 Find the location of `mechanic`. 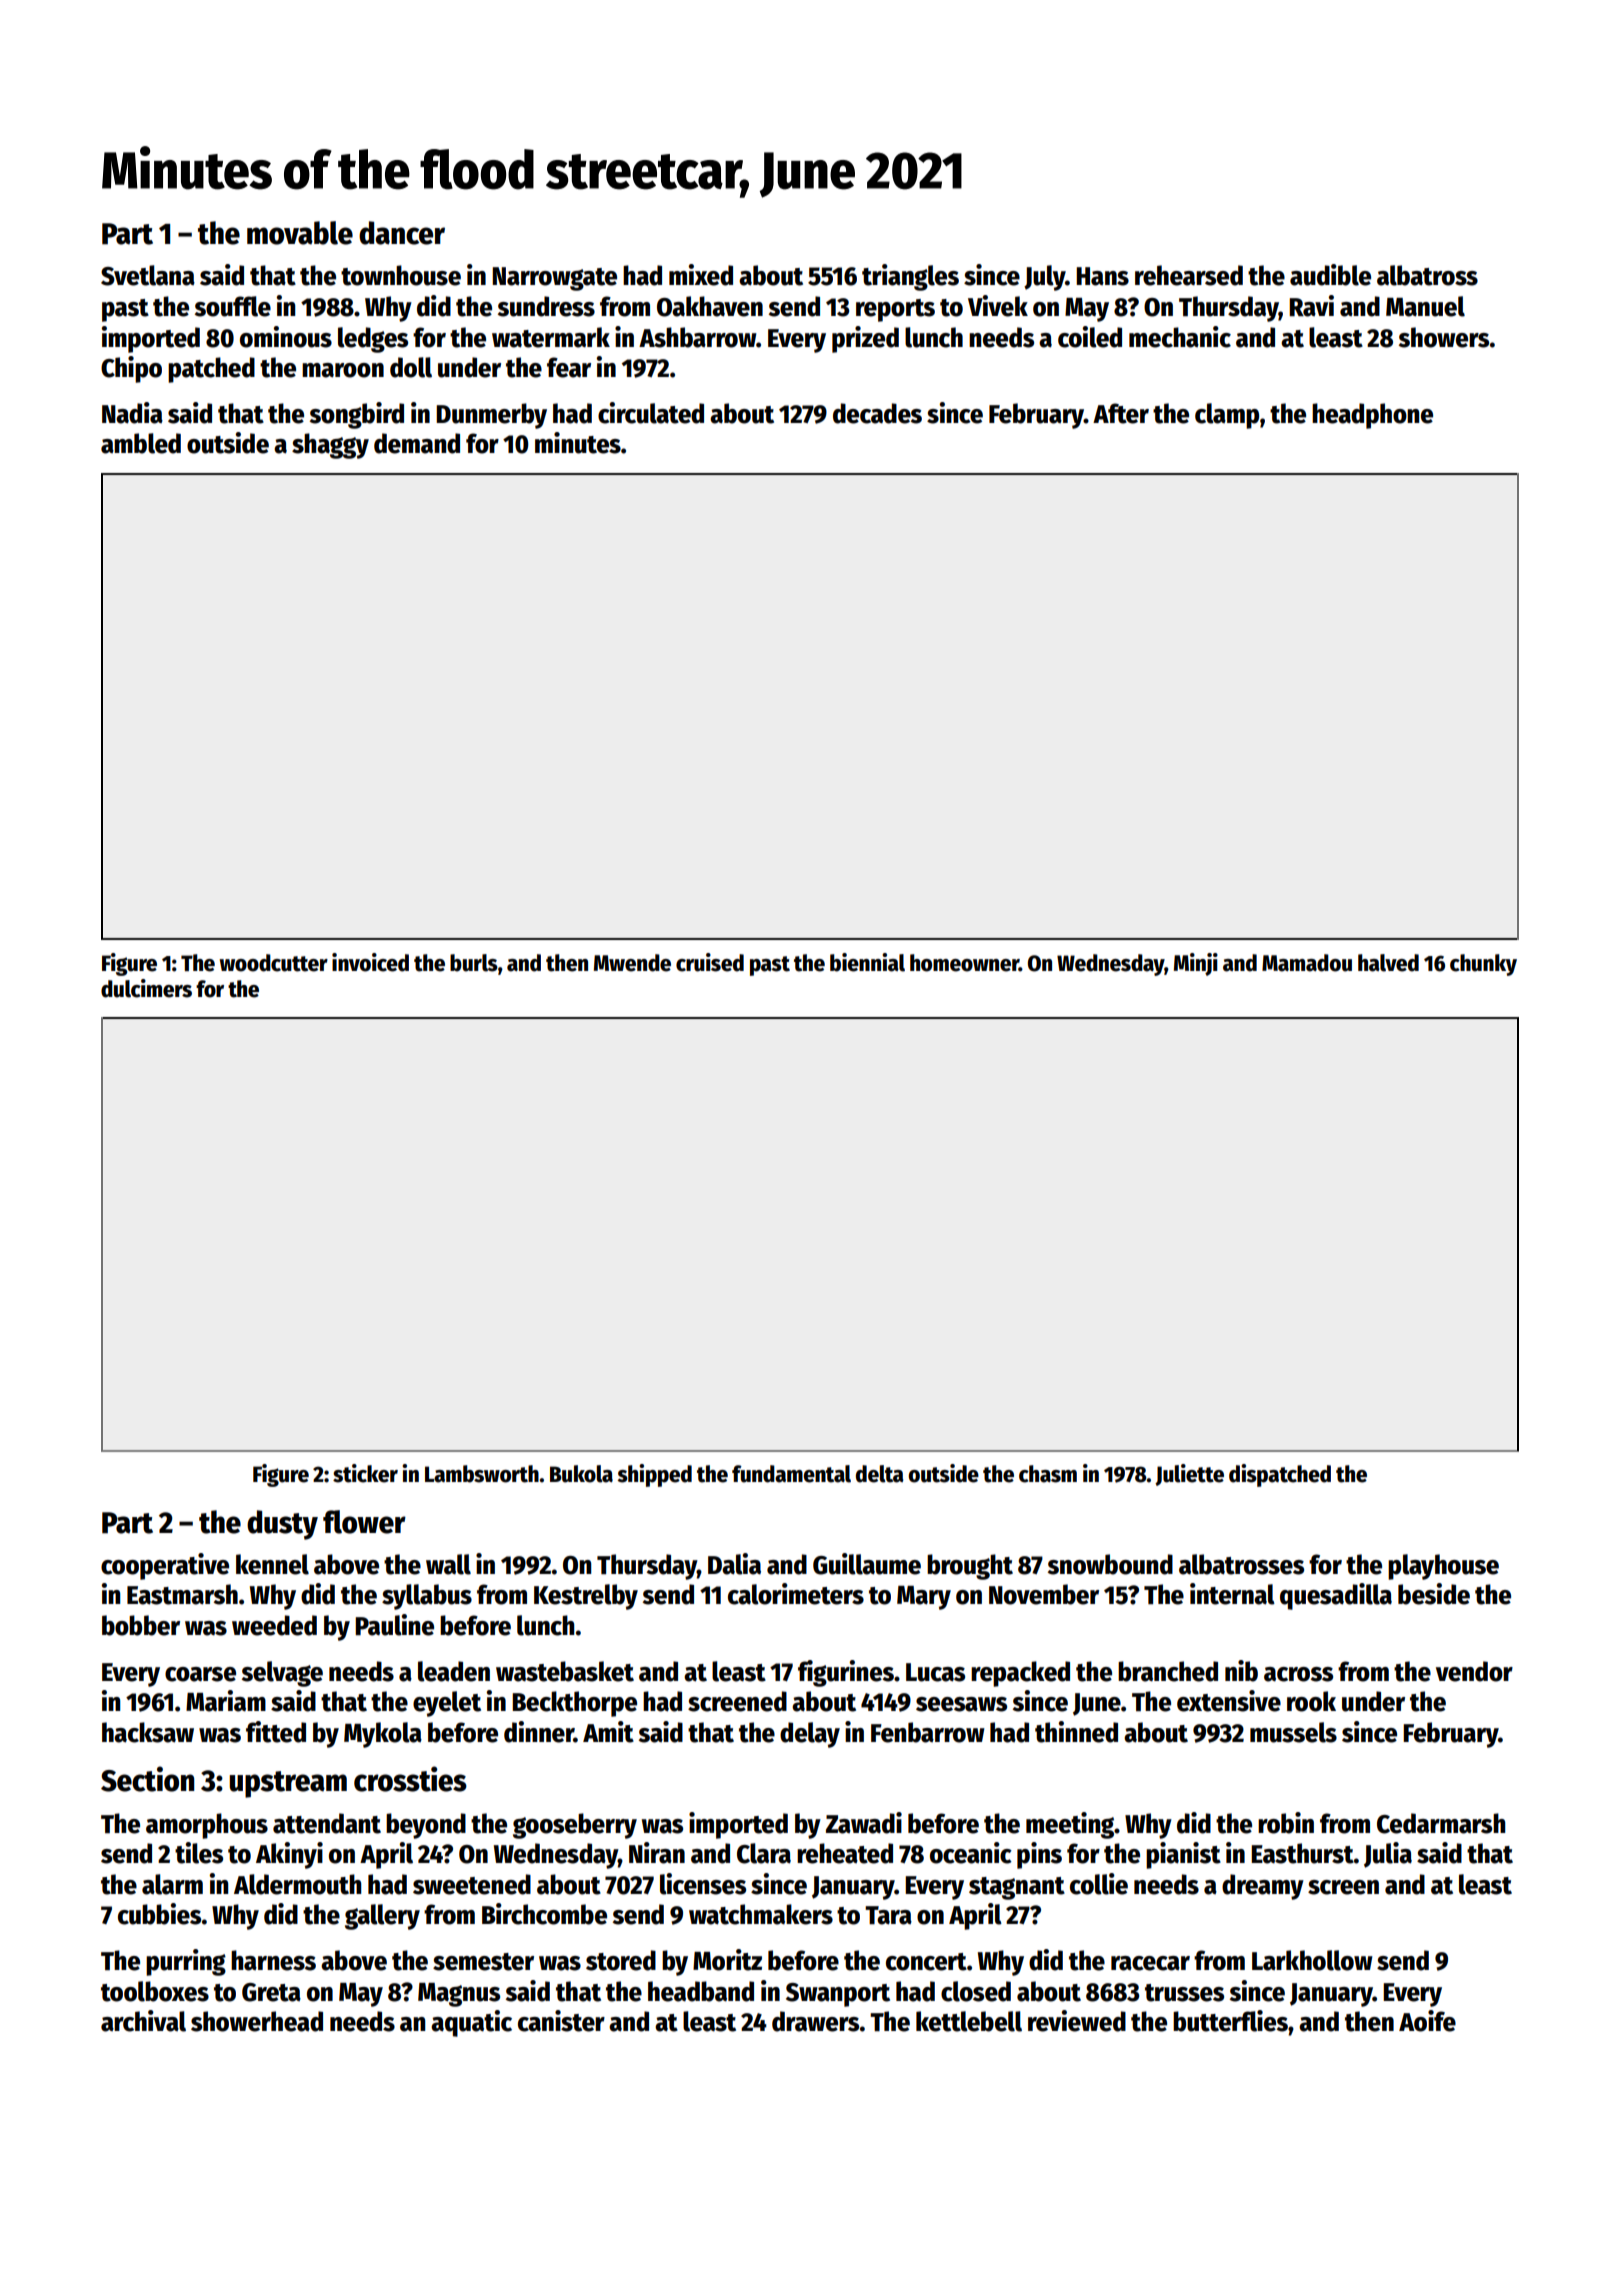

mechanic is located at coordinates (1180, 337).
